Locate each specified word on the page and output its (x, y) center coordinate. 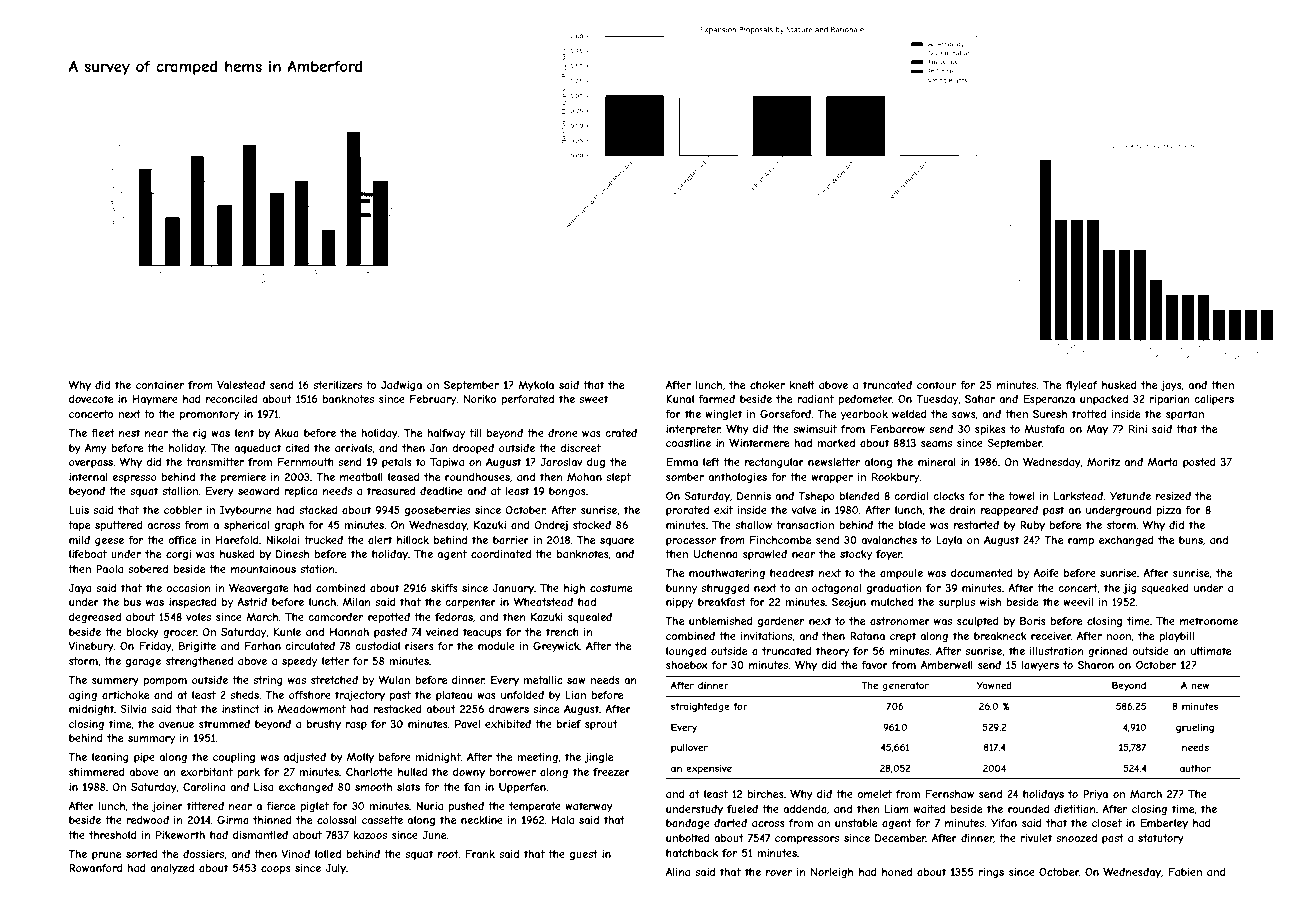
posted (1199, 463)
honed (897, 872)
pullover (689, 748)
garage (143, 663)
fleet (103, 433)
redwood (148, 820)
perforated (528, 400)
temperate (535, 807)
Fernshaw (949, 794)
